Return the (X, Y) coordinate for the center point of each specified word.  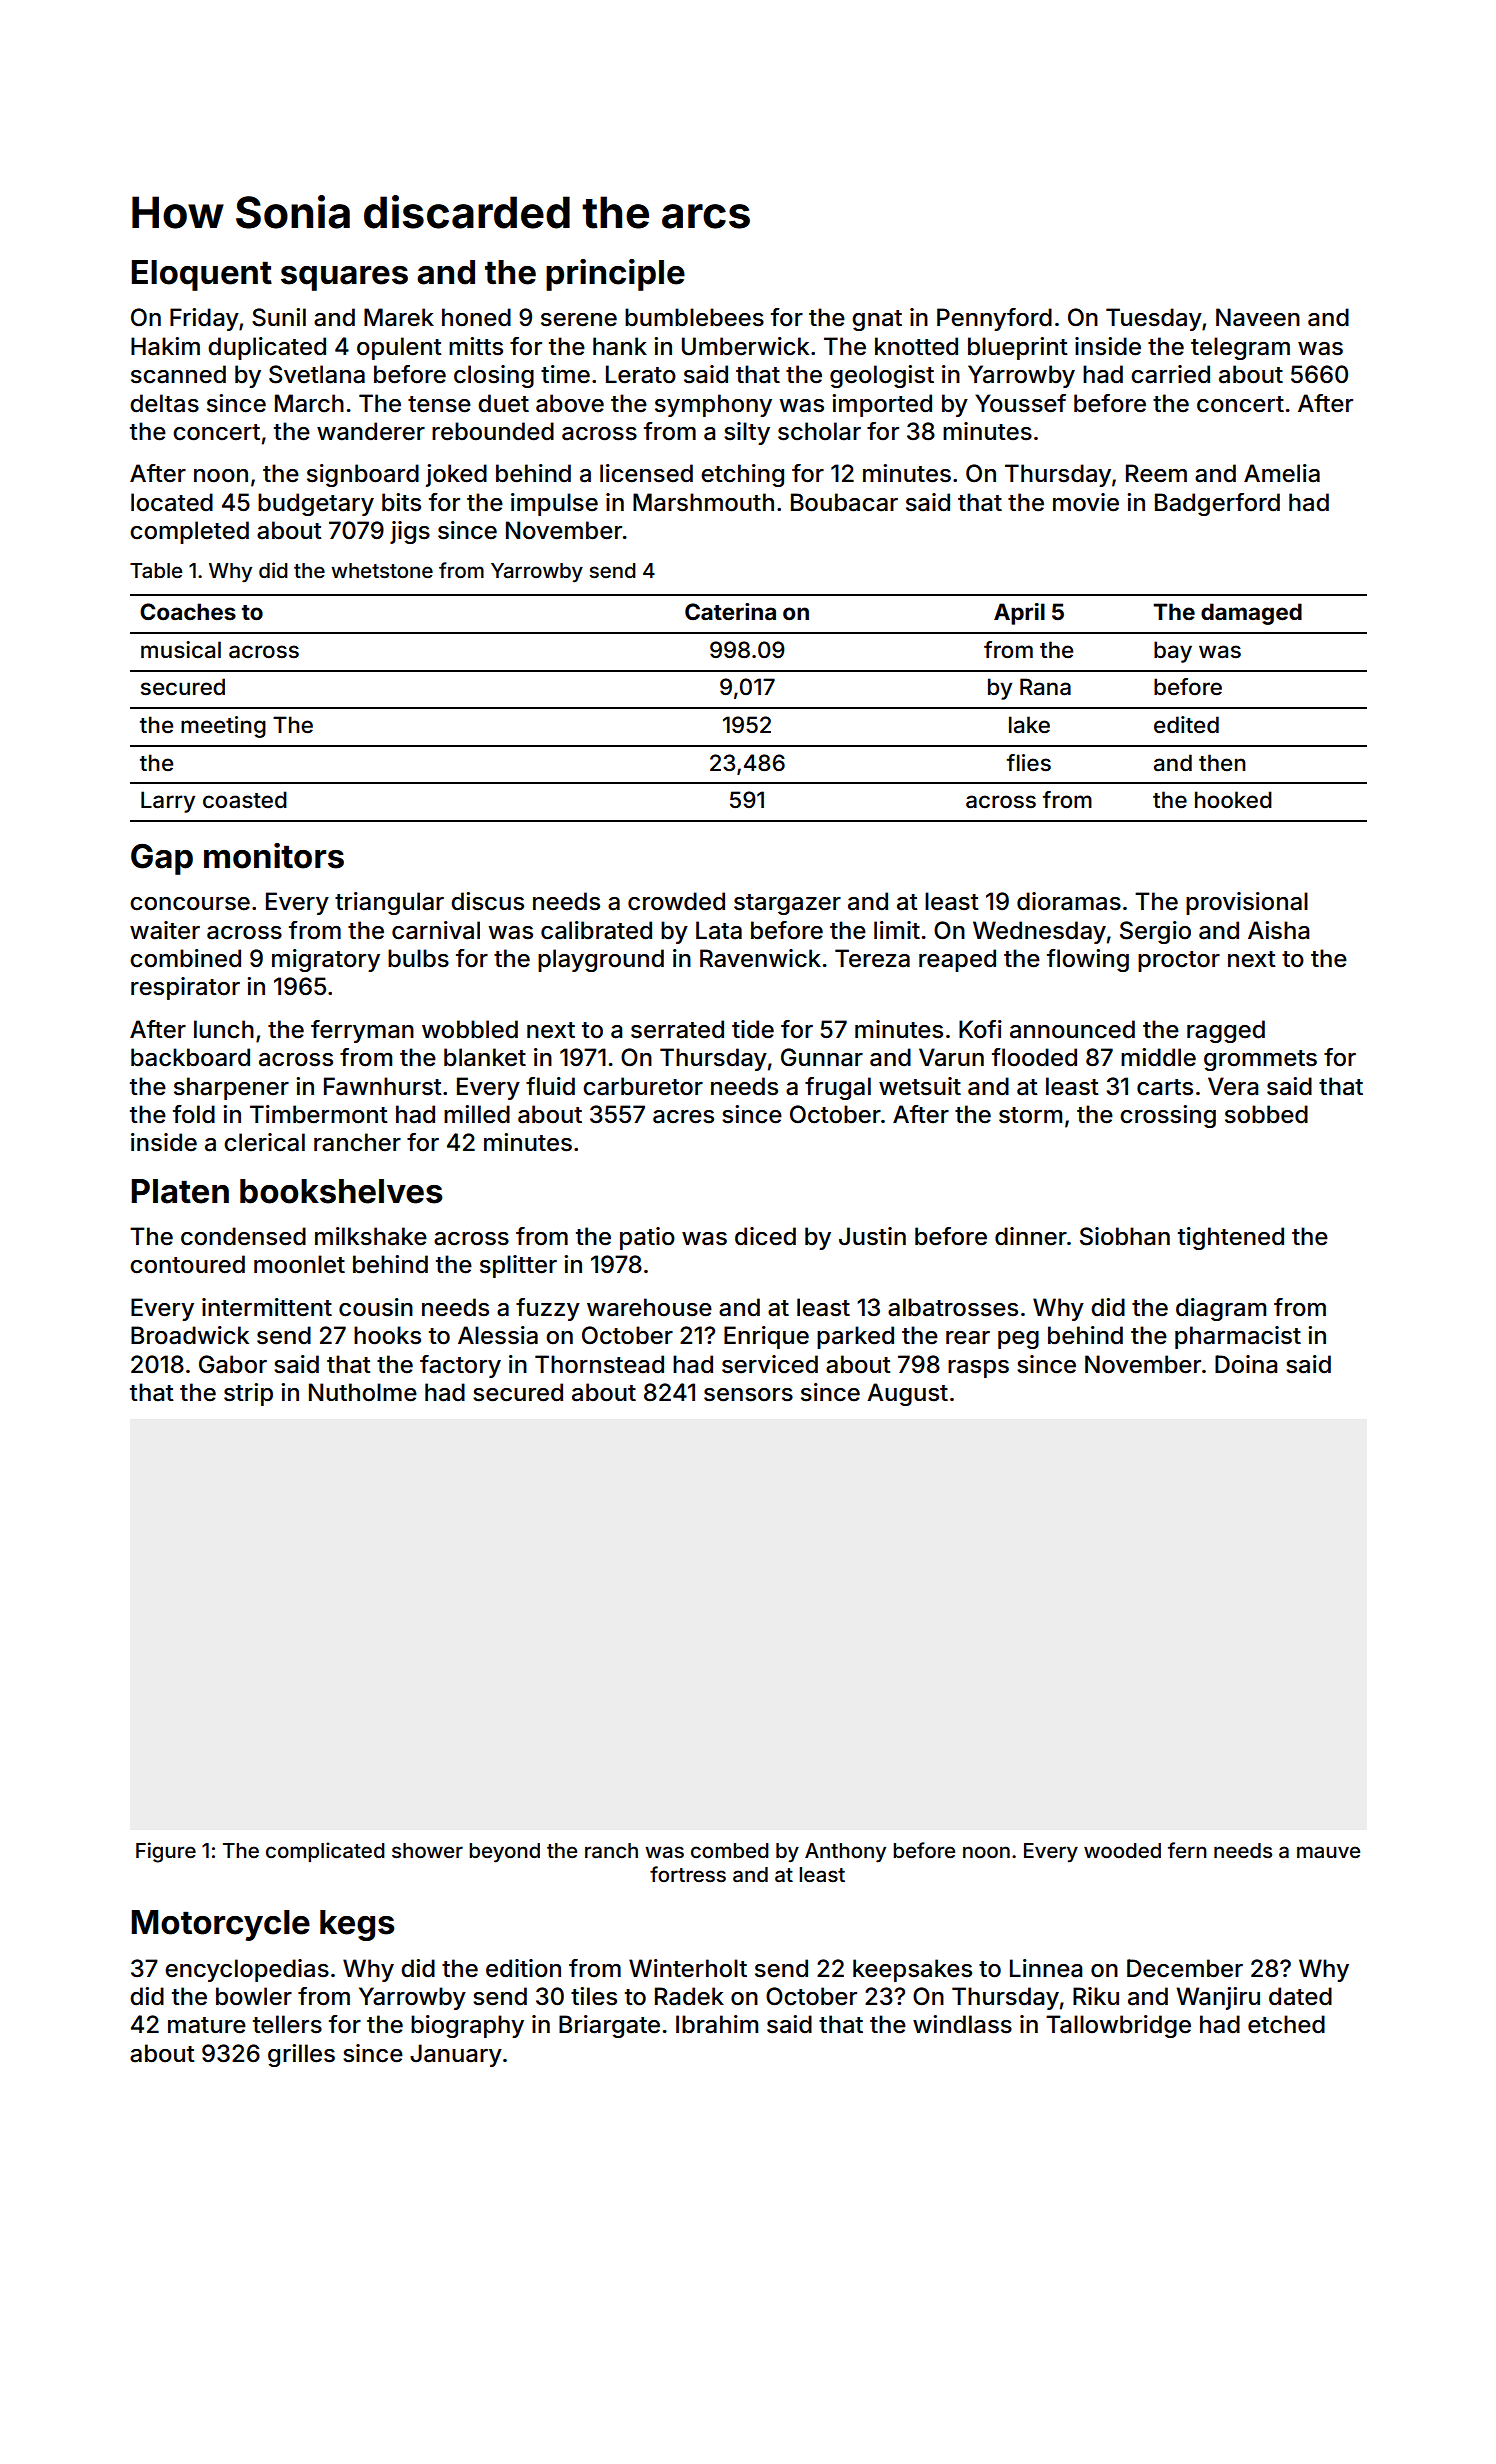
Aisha (1278, 930)
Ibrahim (717, 2024)
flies (1029, 763)
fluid (550, 1086)
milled (477, 1114)
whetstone (382, 570)
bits (401, 502)
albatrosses (953, 1307)
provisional (1247, 903)
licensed (646, 473)
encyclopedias (247, 1970)
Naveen (1258, 317)
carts (1165, 1087)
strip (248, 1394)
